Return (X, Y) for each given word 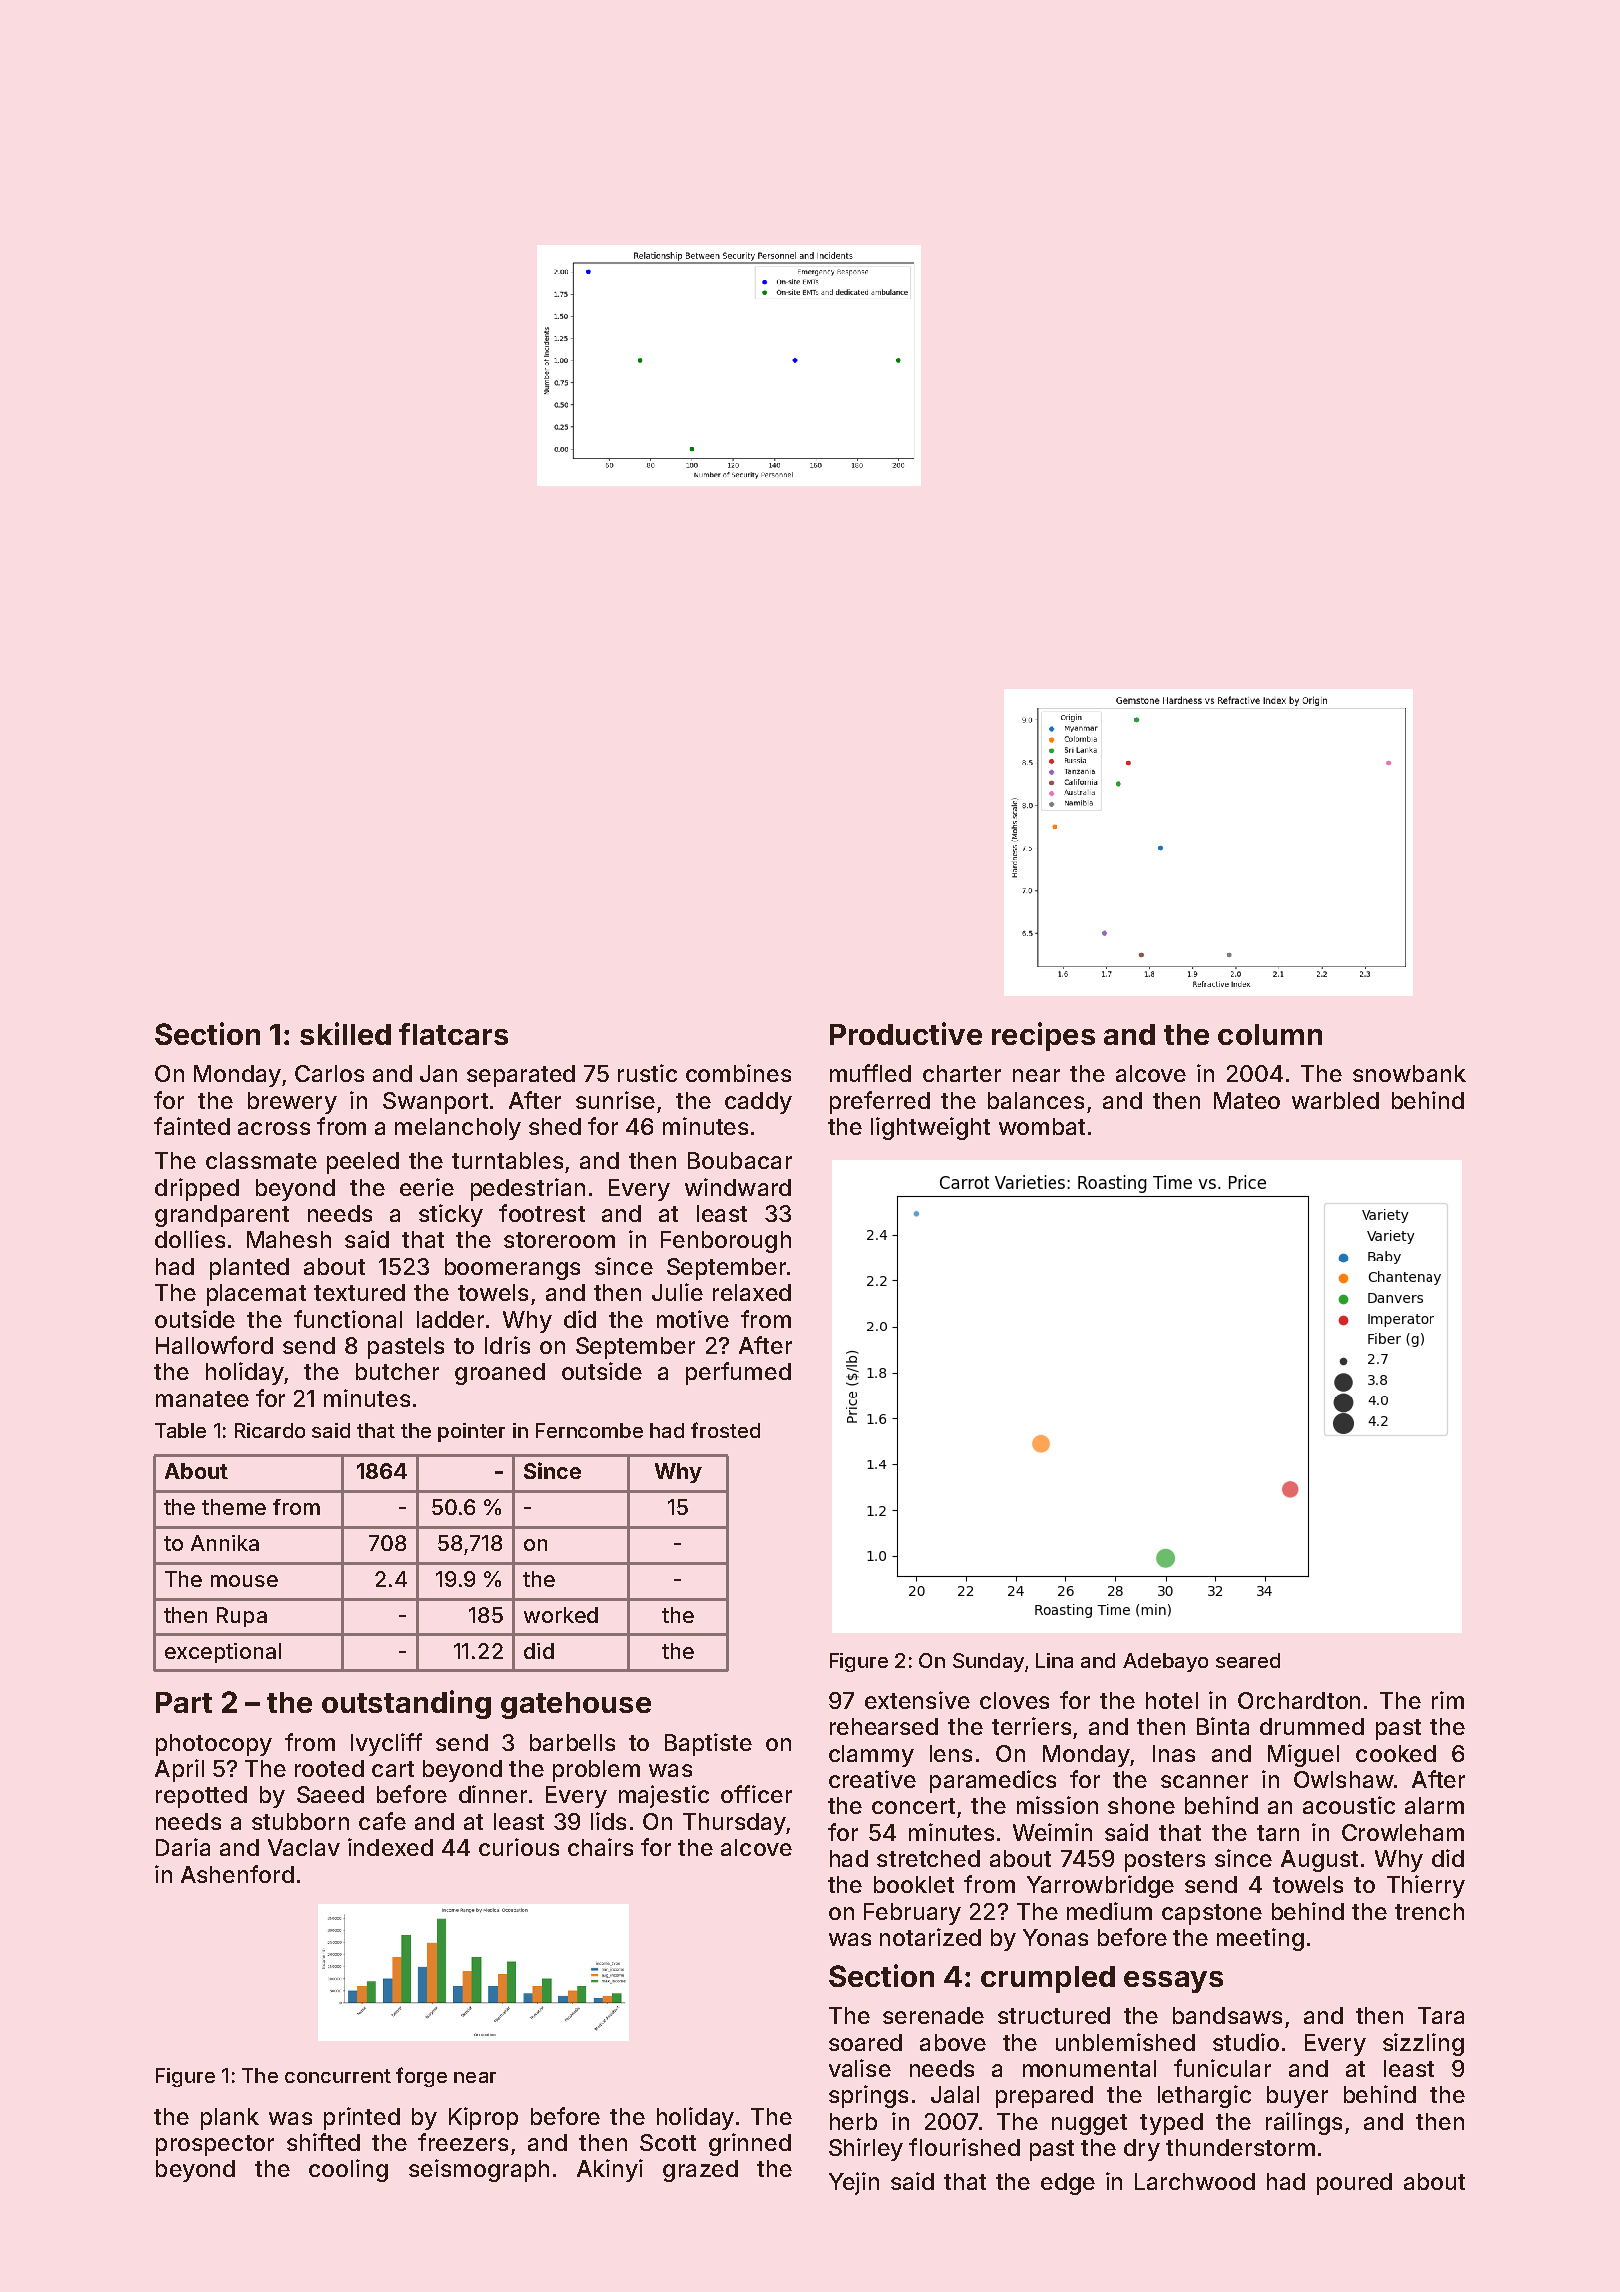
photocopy (214, 1745)
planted (249, 1269)
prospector (215, 2145)
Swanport (435, 1103)
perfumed (738, 1373)
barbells (572, 1742)
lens (951, 1753)
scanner (1204, 1781)
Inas (1174, 1753)
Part (184, 1702)
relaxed (752, 1292)
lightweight (930, 1128)
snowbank (1409, 1073)
